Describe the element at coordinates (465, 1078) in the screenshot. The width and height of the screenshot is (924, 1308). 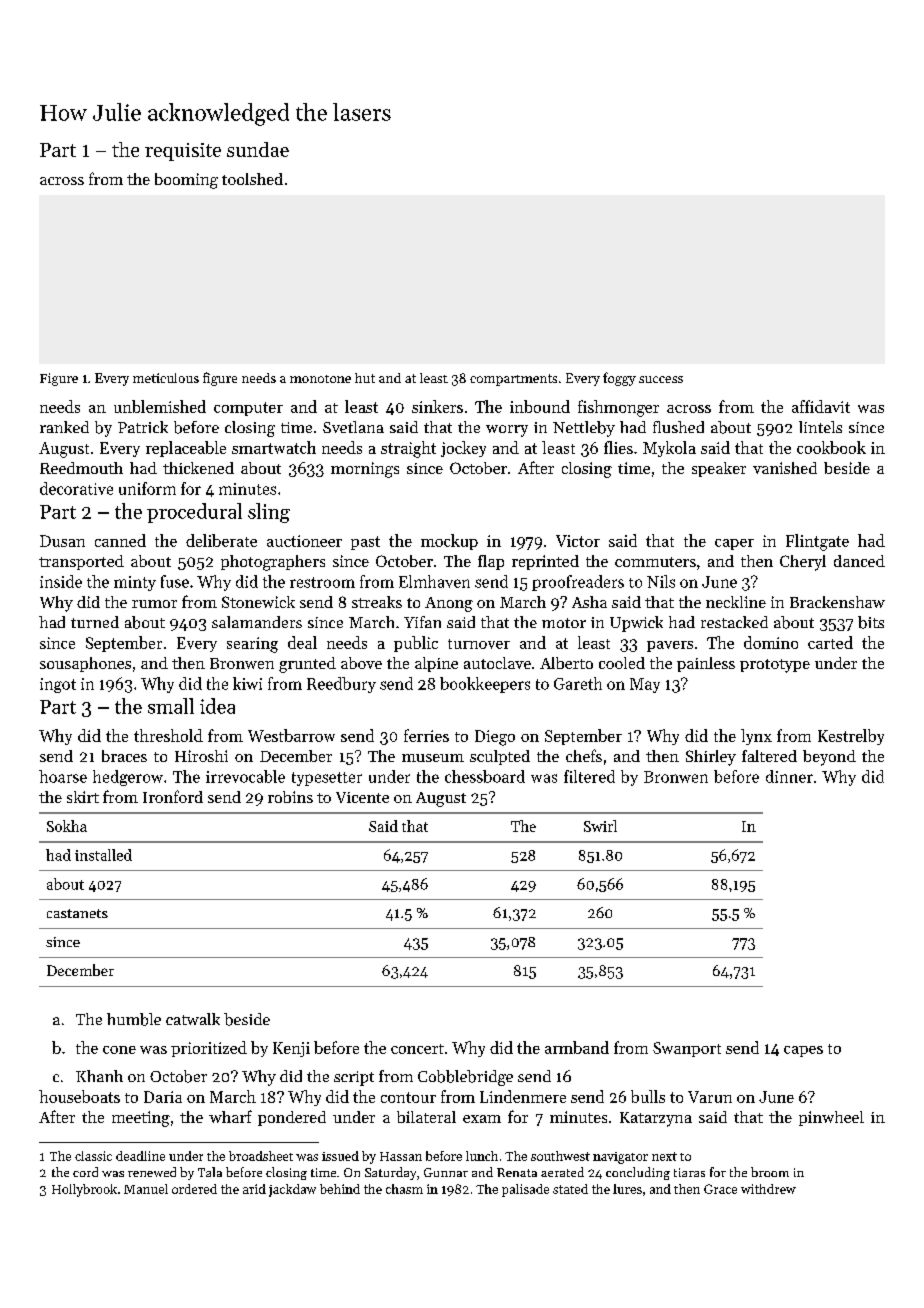
I see `Cobblebridge` at that location.
